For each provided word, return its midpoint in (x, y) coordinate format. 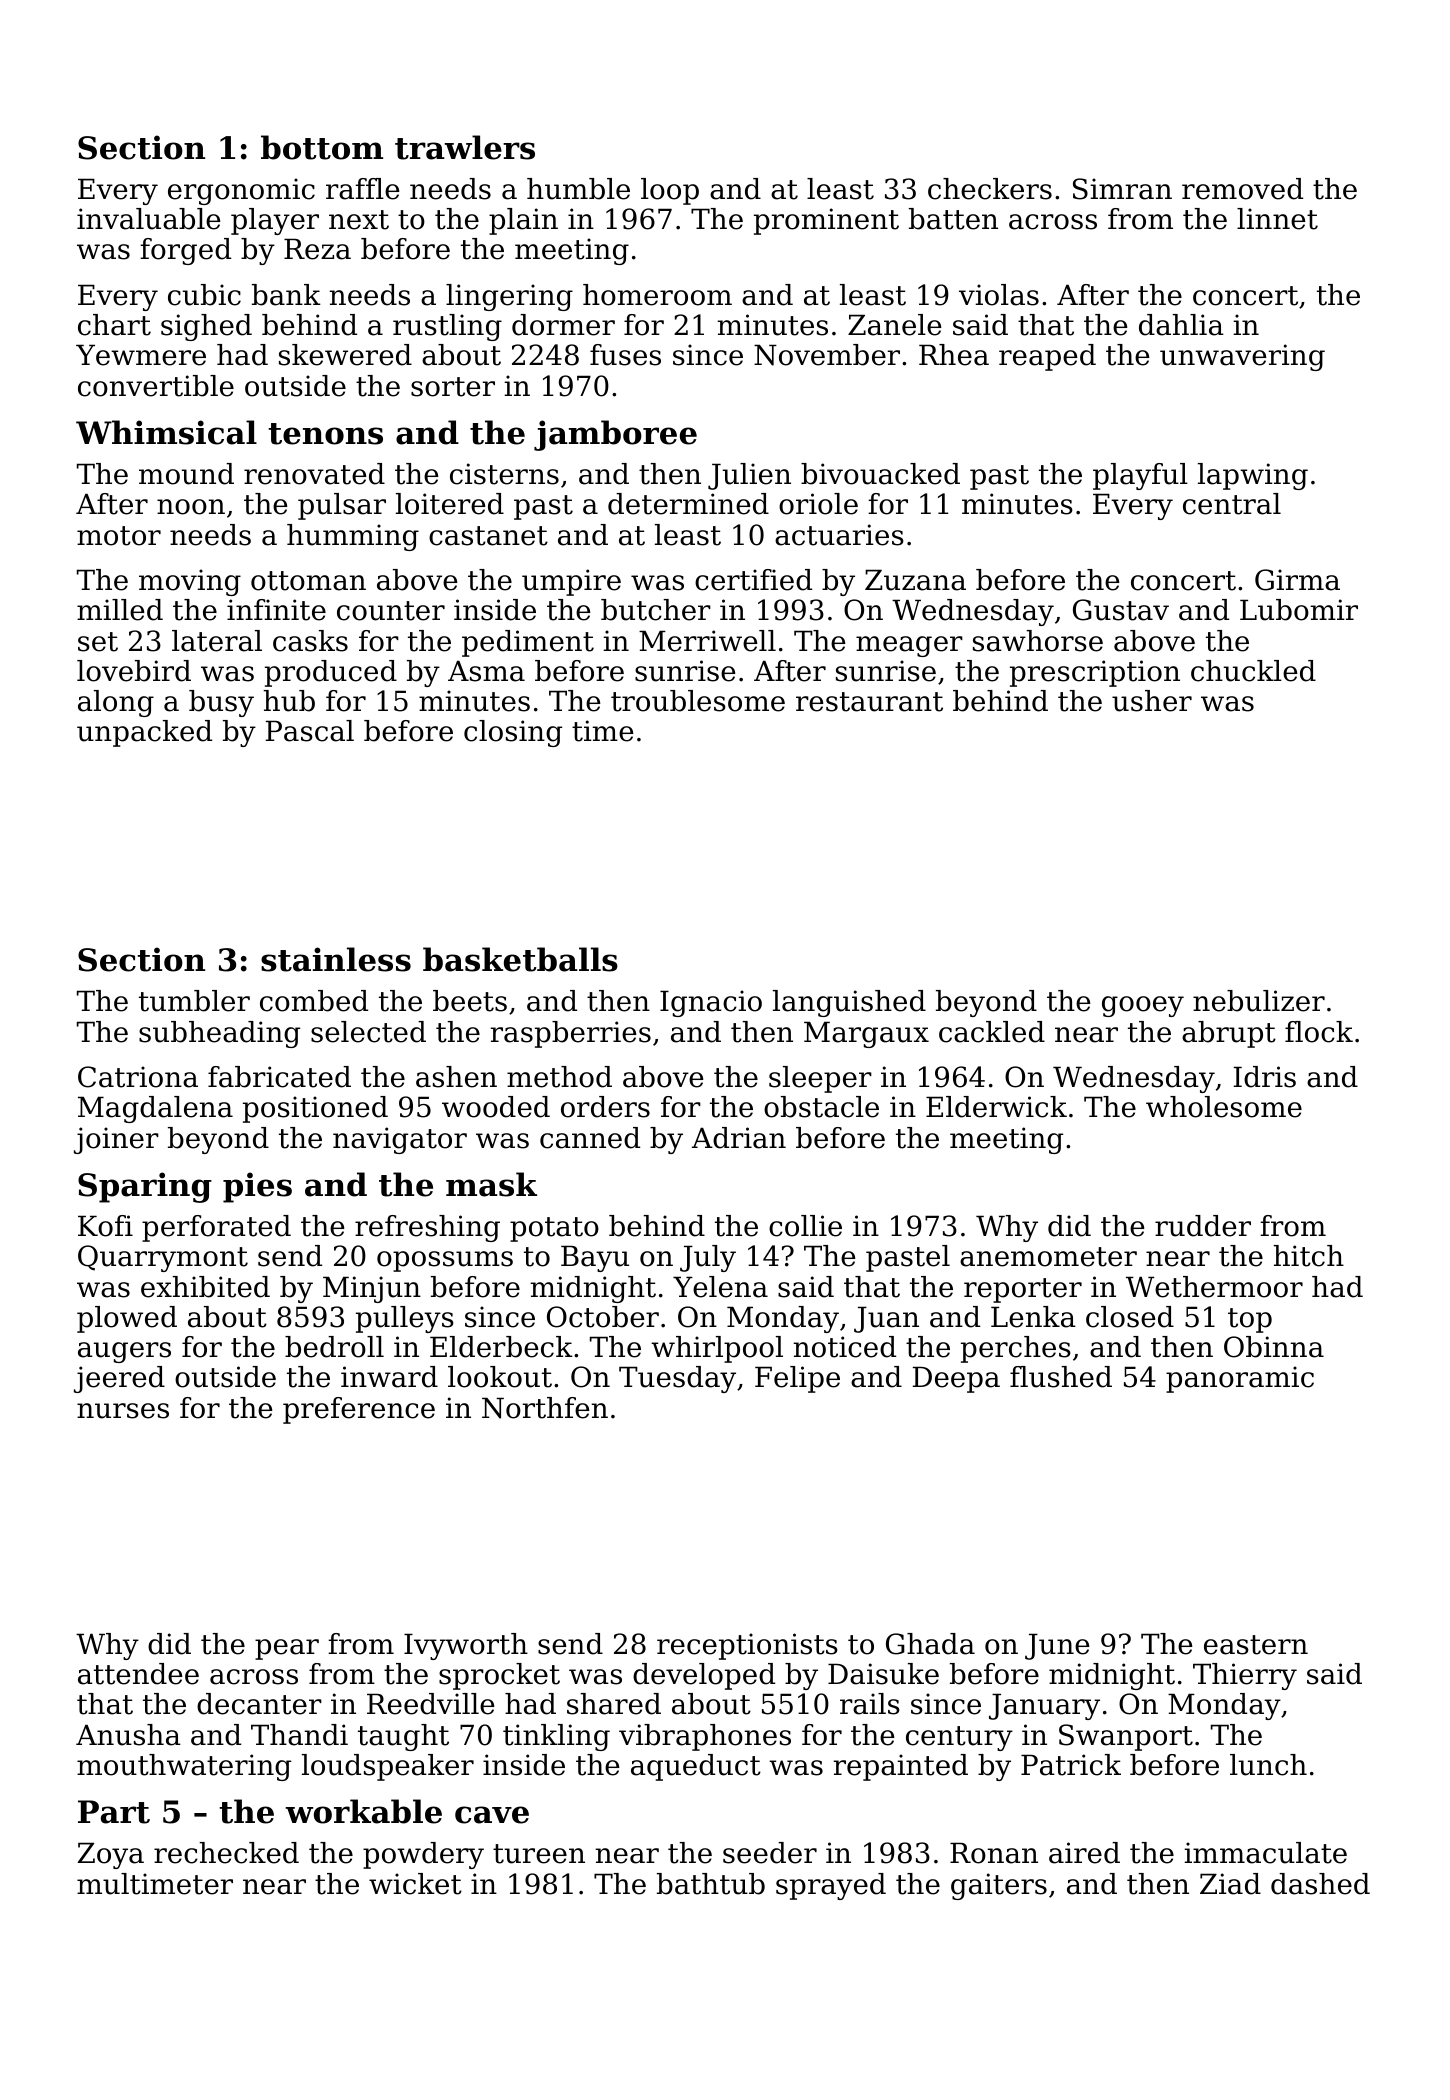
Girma (1297, 580)
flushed (1061, 1377)
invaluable (149, 219)
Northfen (545, 1408)
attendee (138, 1674)
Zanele (895, 325)
